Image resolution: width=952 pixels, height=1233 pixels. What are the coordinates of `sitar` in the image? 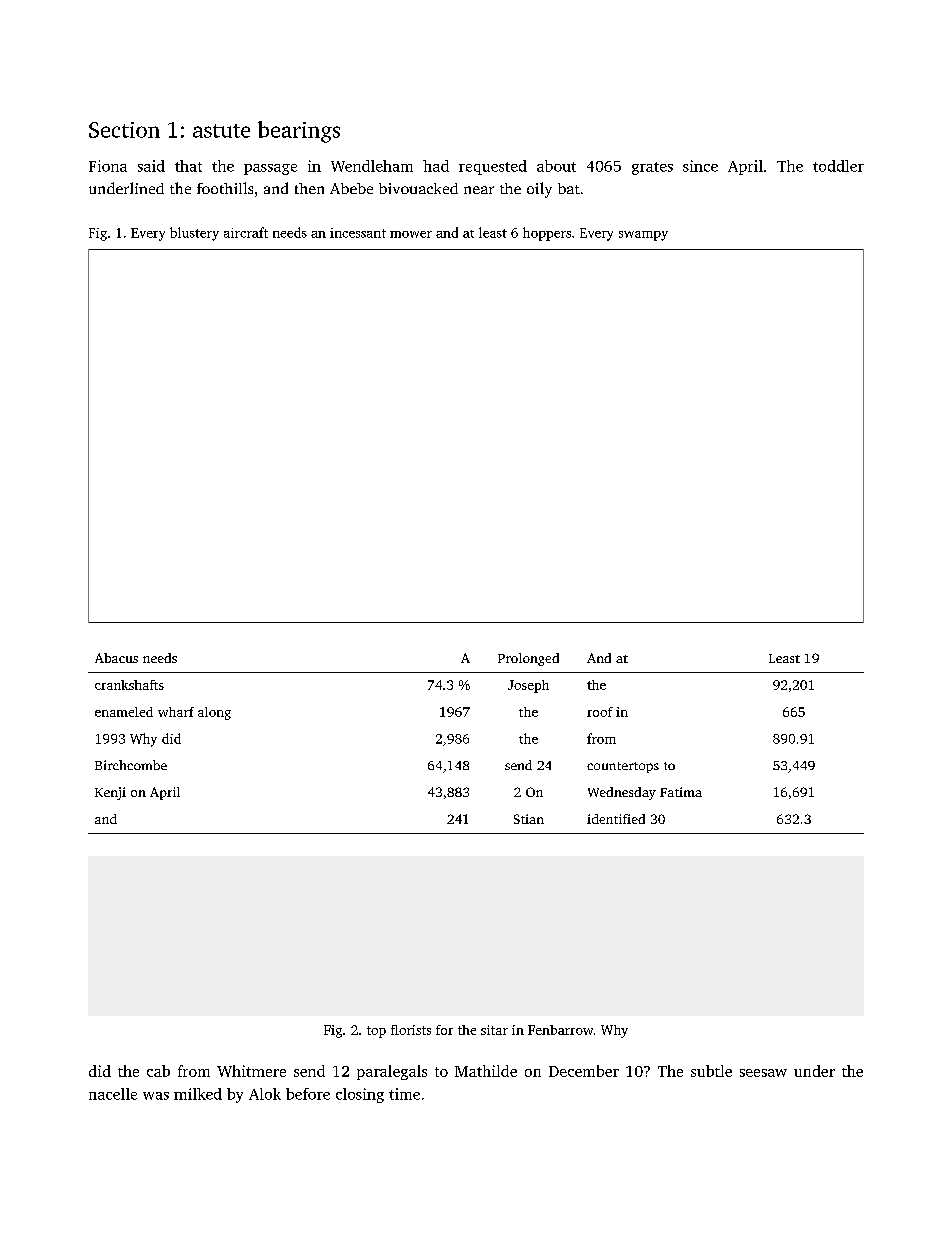 It's located at (494, 1030).
